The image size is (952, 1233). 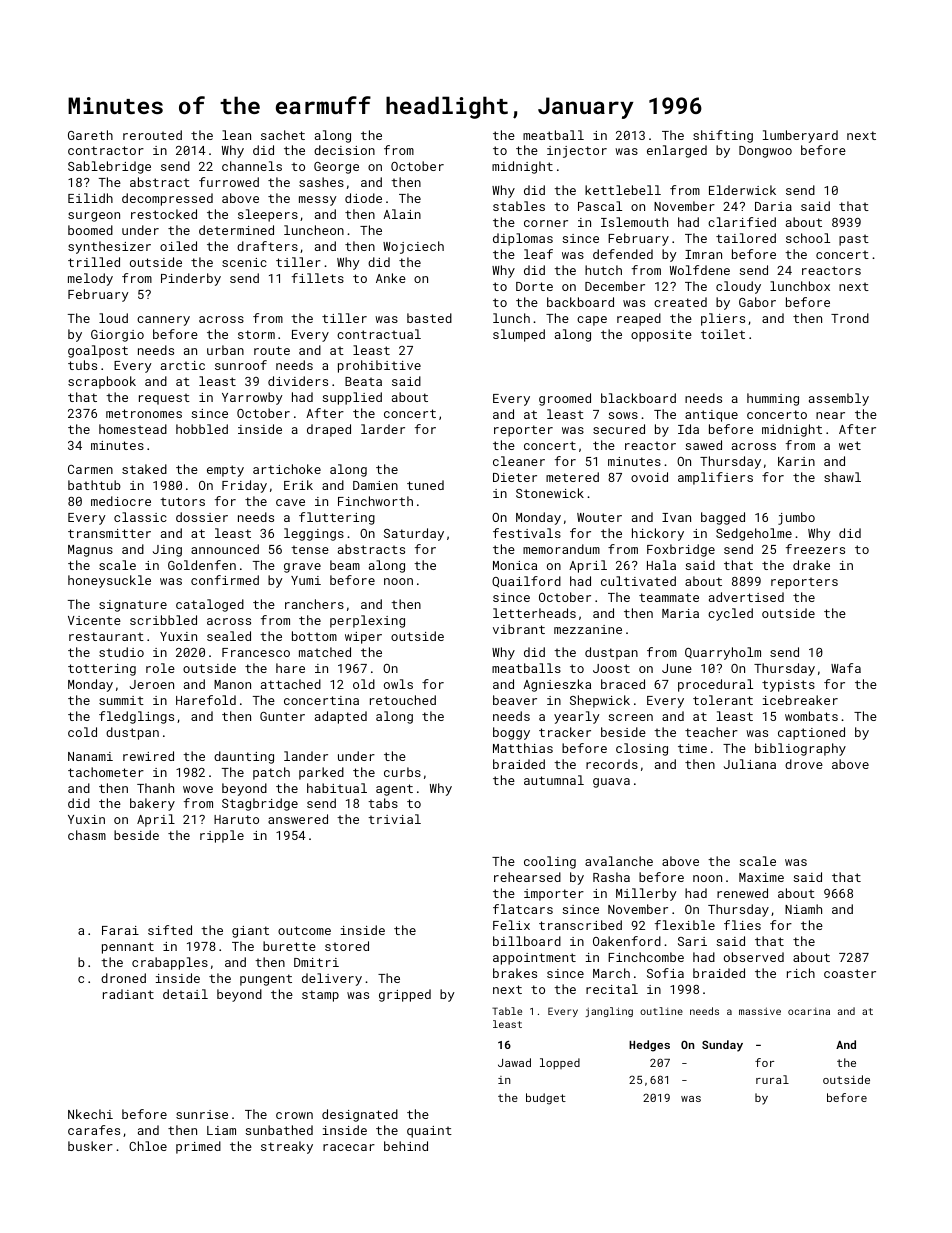 I want to click on behind, so click(x=406, y=1146).
